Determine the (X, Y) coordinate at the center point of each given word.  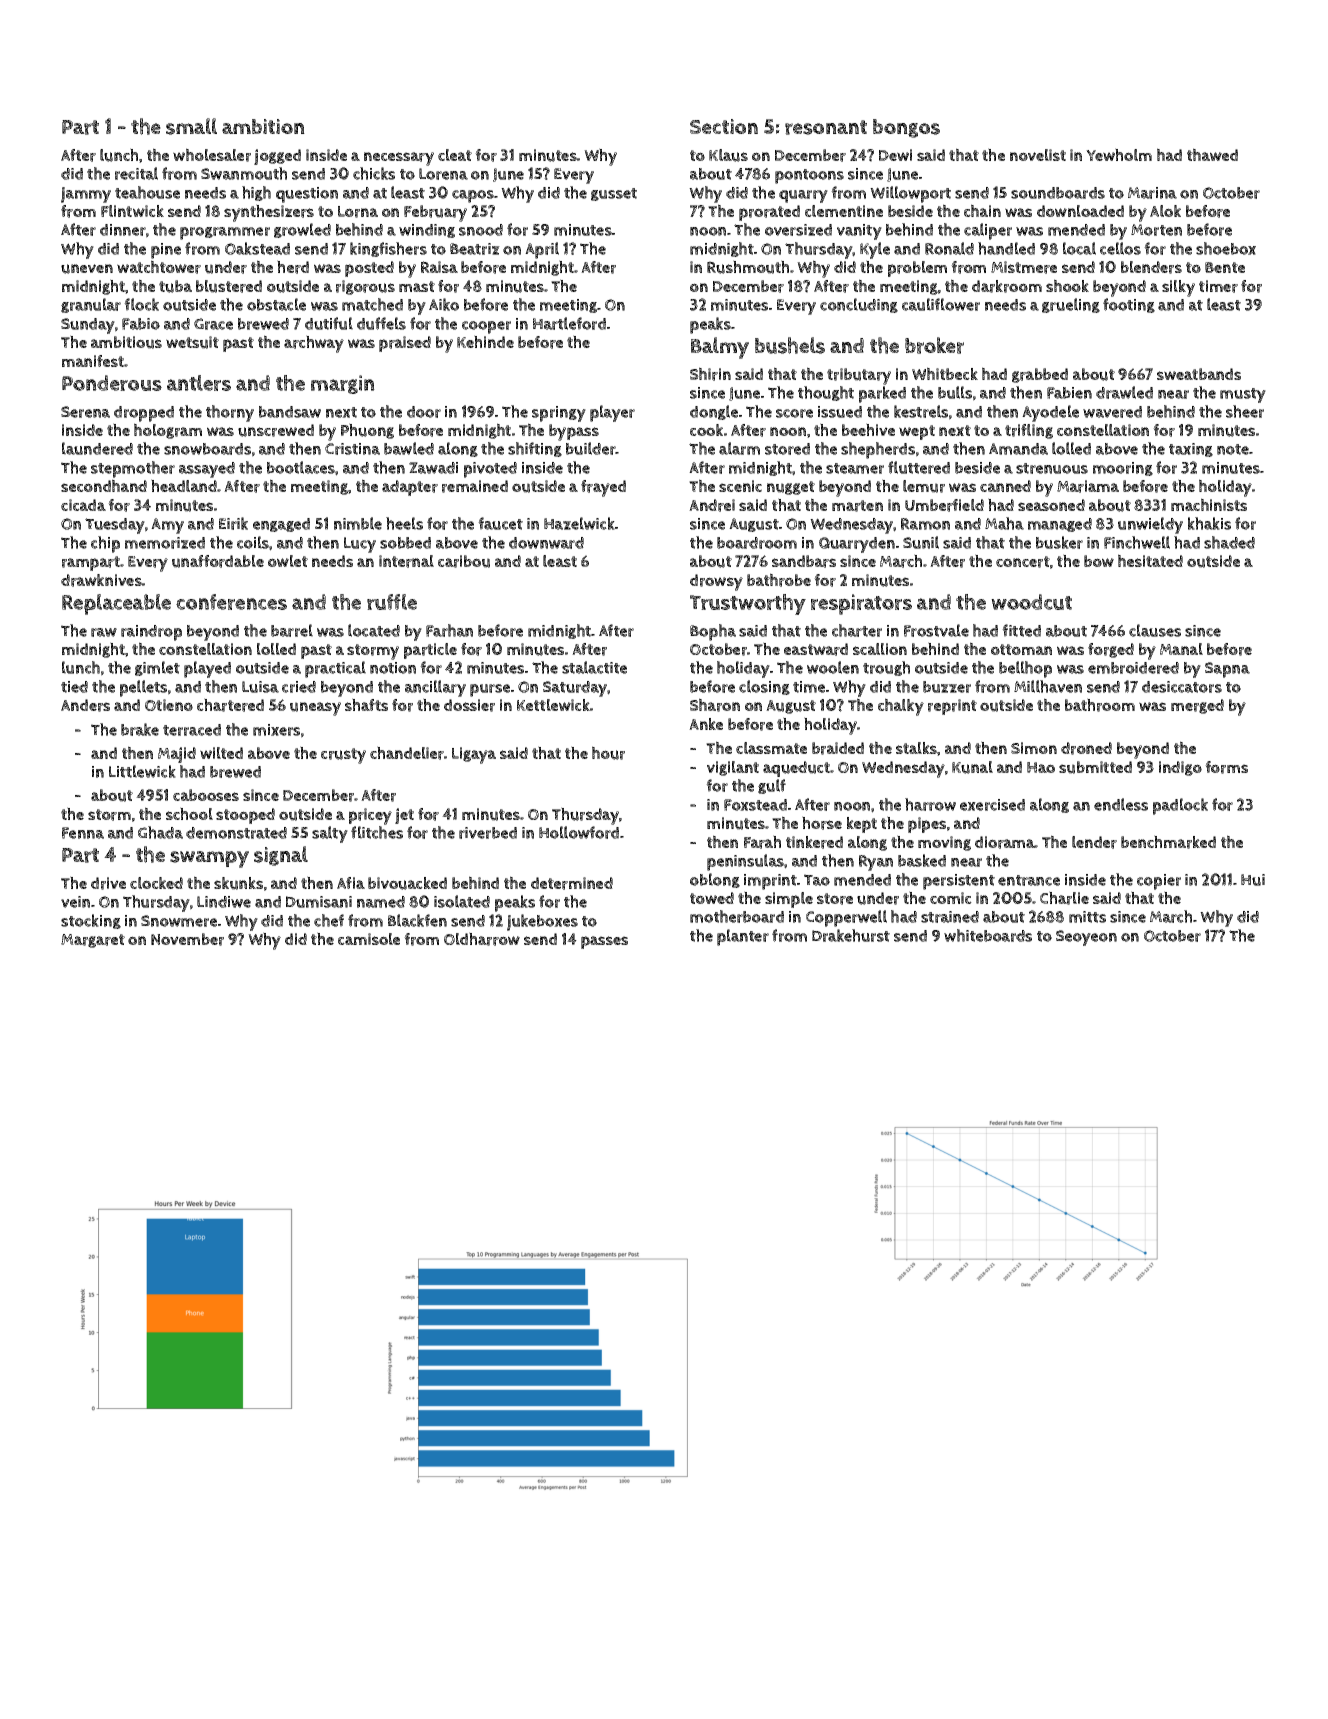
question (307, 195)
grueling (1071, 305)
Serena (85, 412)
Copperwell (846, 918)
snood (481, 230)
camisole (369, 939)
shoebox (1226, 248)
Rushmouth (748, 267)
